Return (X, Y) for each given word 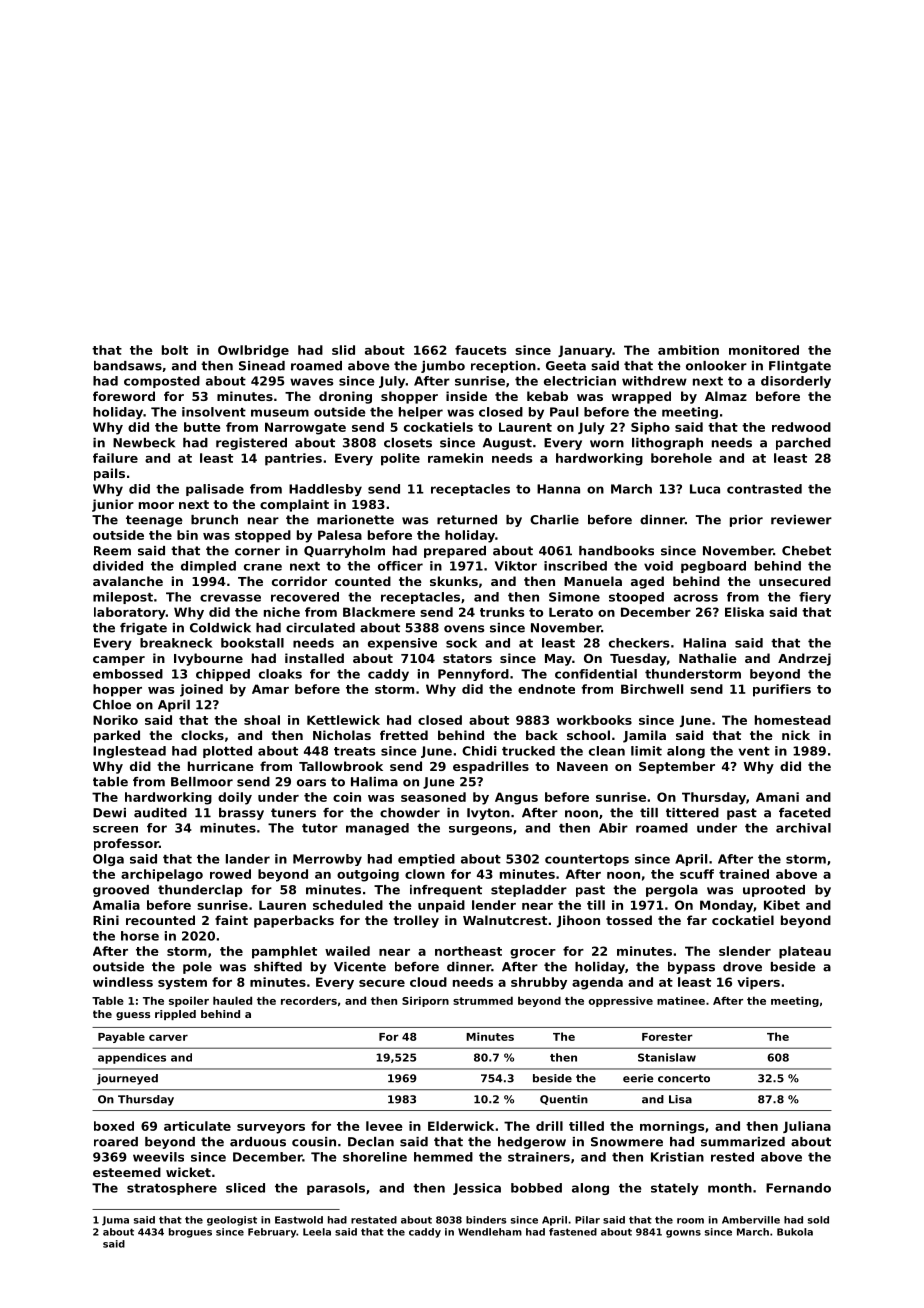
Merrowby (327, 860)
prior (746, 521)
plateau (805, 952)
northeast (468, 951)
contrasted (764, 489)
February (272, 1233)
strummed (483, 1000)
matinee (681, 1000)
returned (467, 520)
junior (113, 505)
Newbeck (144, 443)
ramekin (455, 458)
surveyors (271, 1129)
